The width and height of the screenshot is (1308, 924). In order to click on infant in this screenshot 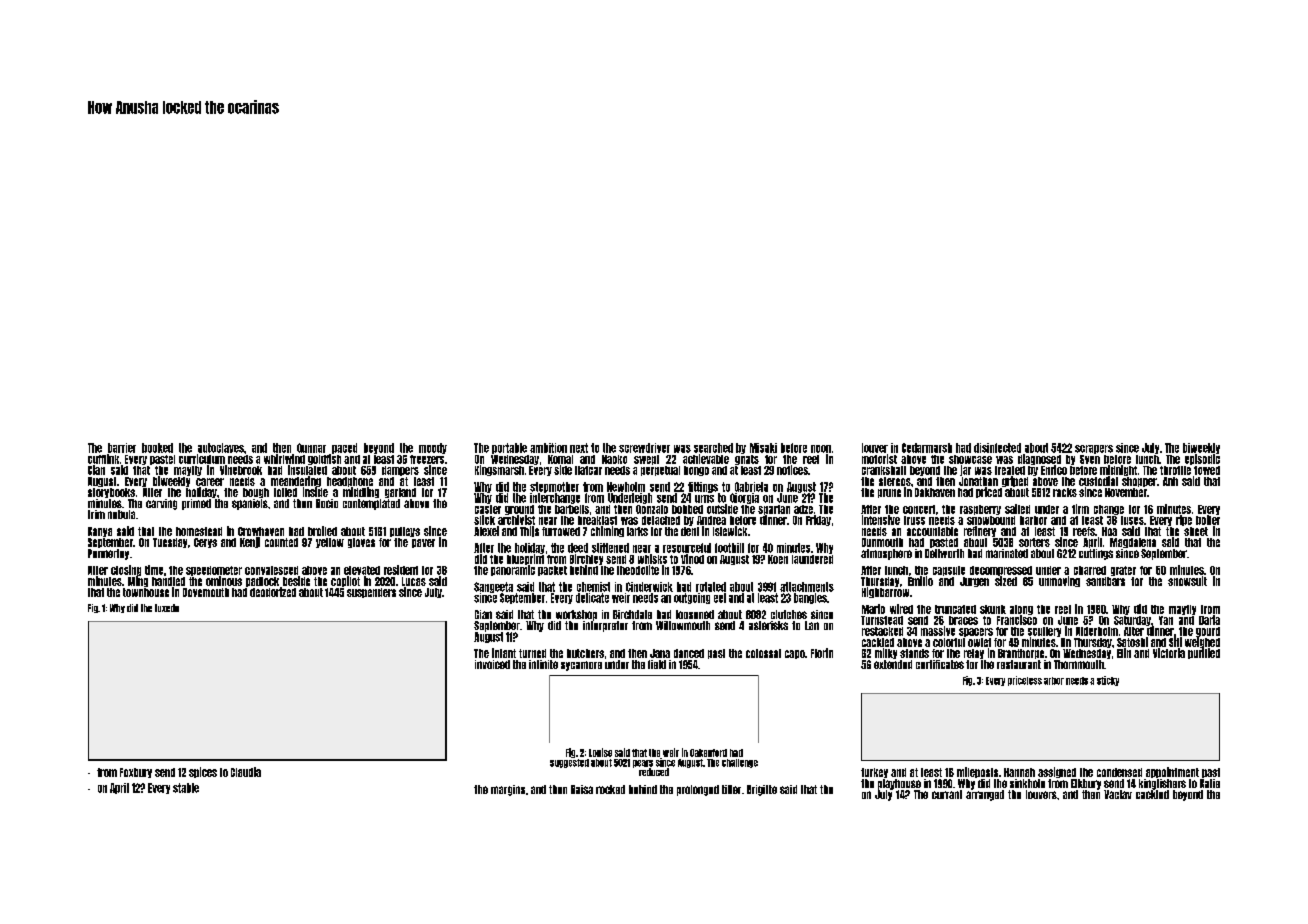, I will do `click(504, 653)`.
